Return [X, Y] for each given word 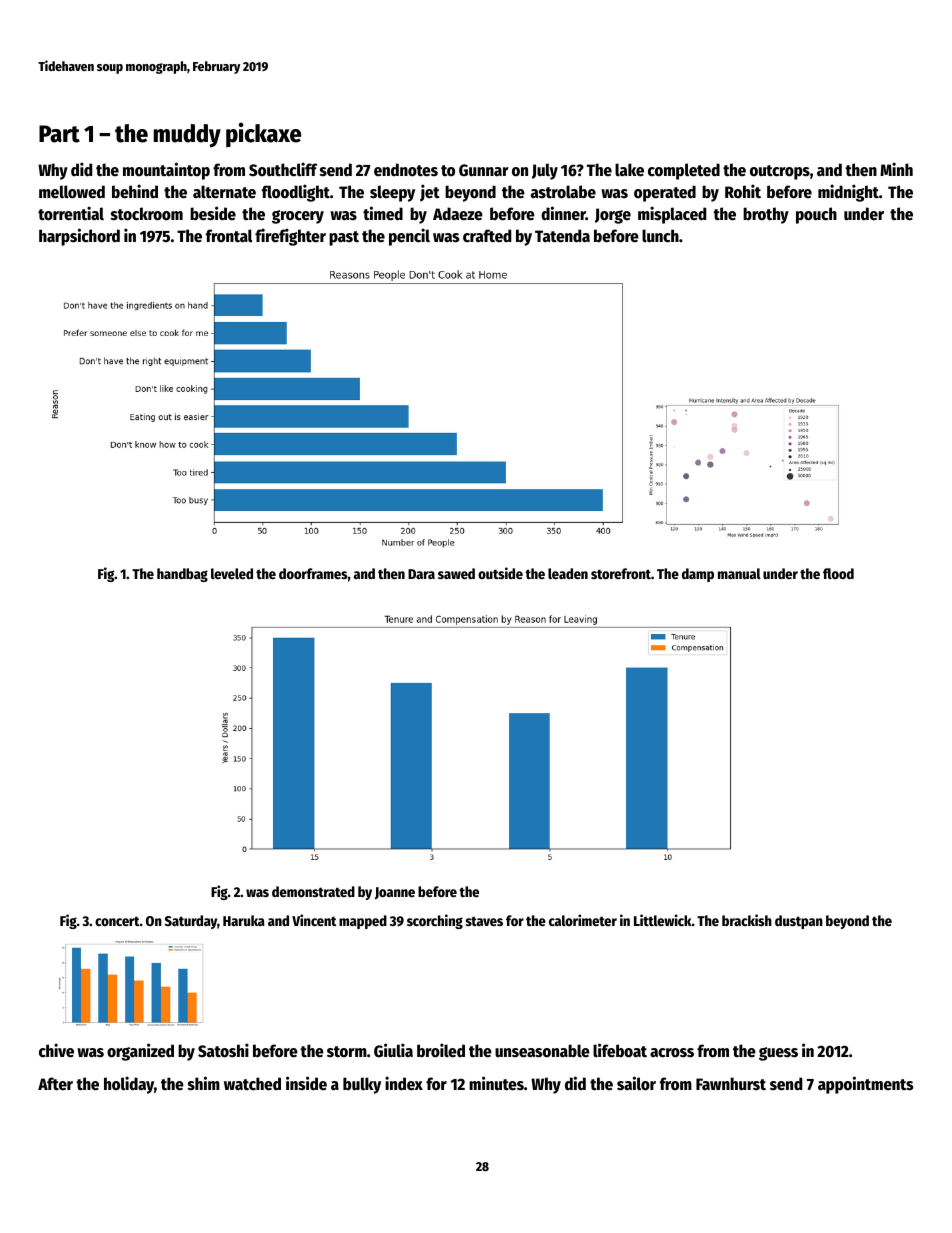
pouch [816, 215]
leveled [232, 573]
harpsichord [79, 237]
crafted [487, 236]
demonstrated [313, 891]
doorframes [313, 573]
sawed [456, 573]
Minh [896, 169]
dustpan [799, 922]
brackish [747, 920]
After [55, 1083]
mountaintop [166, 171]
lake [629, 170]
